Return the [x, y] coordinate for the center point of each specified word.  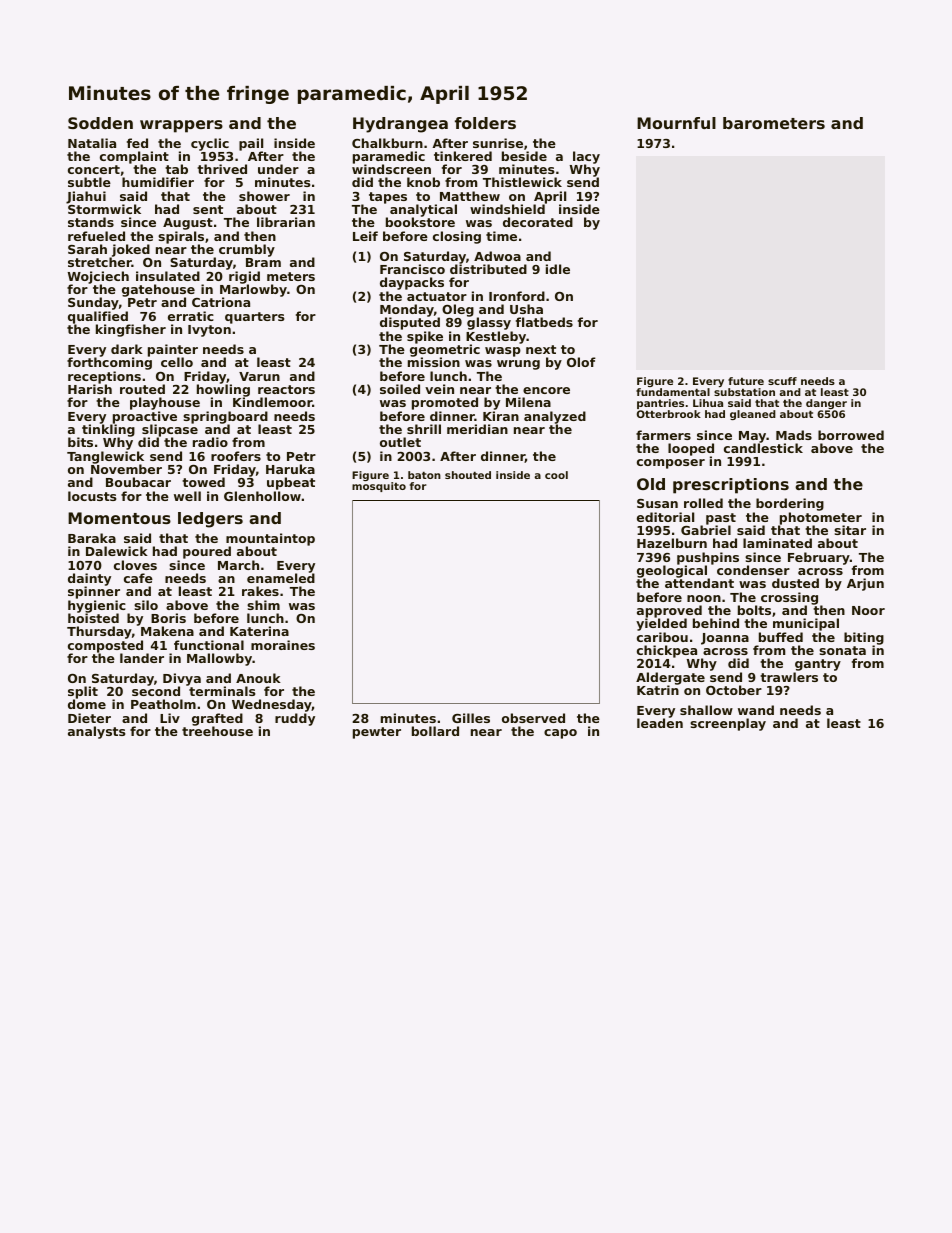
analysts [97, 732]
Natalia [92, 143]
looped [691, 450]
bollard [435, 731]
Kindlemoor [272, 402]
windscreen [391, 169]
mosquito [379, 487]
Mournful [676, 123]
